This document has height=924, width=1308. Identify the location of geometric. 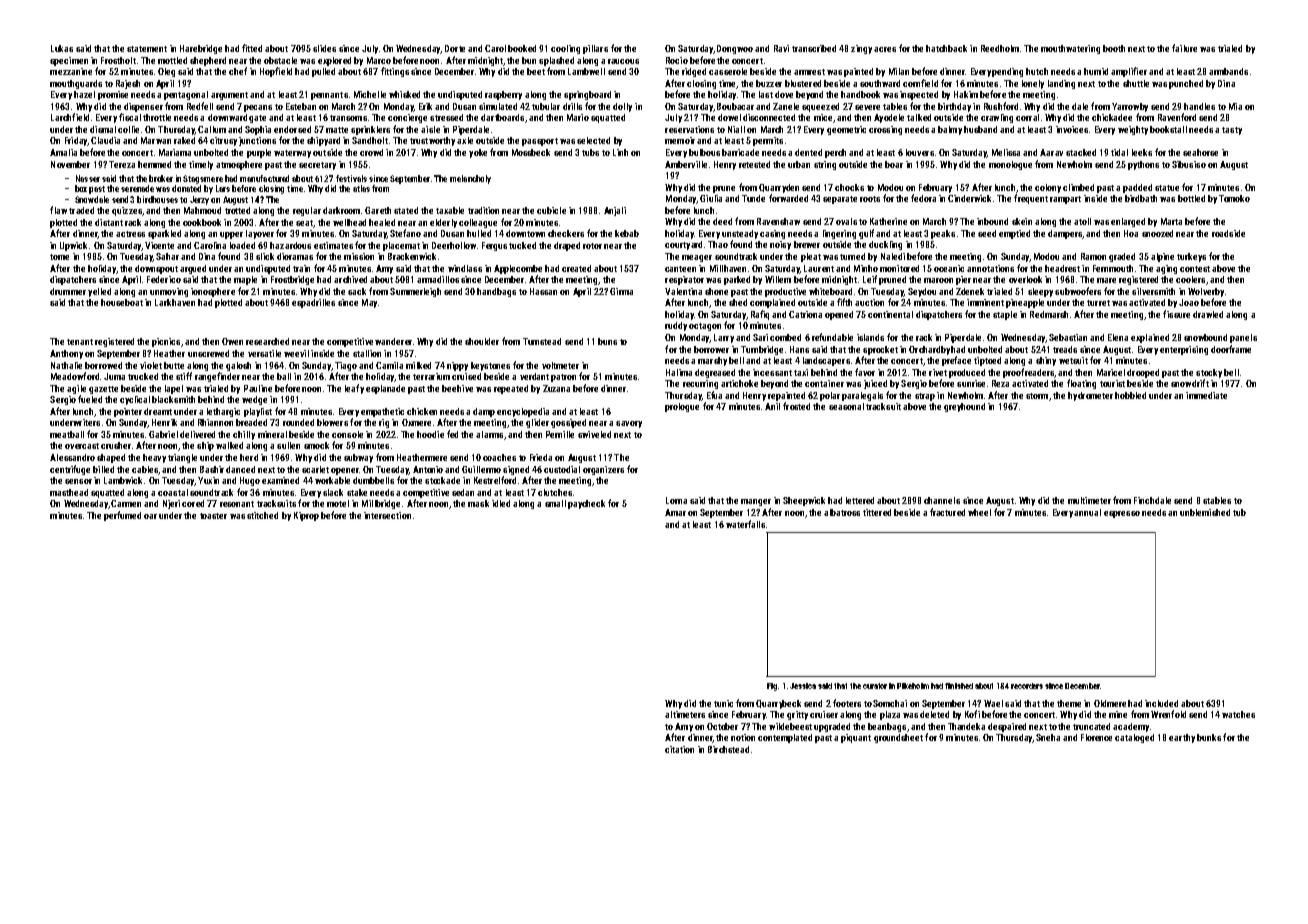
(846, 130).
